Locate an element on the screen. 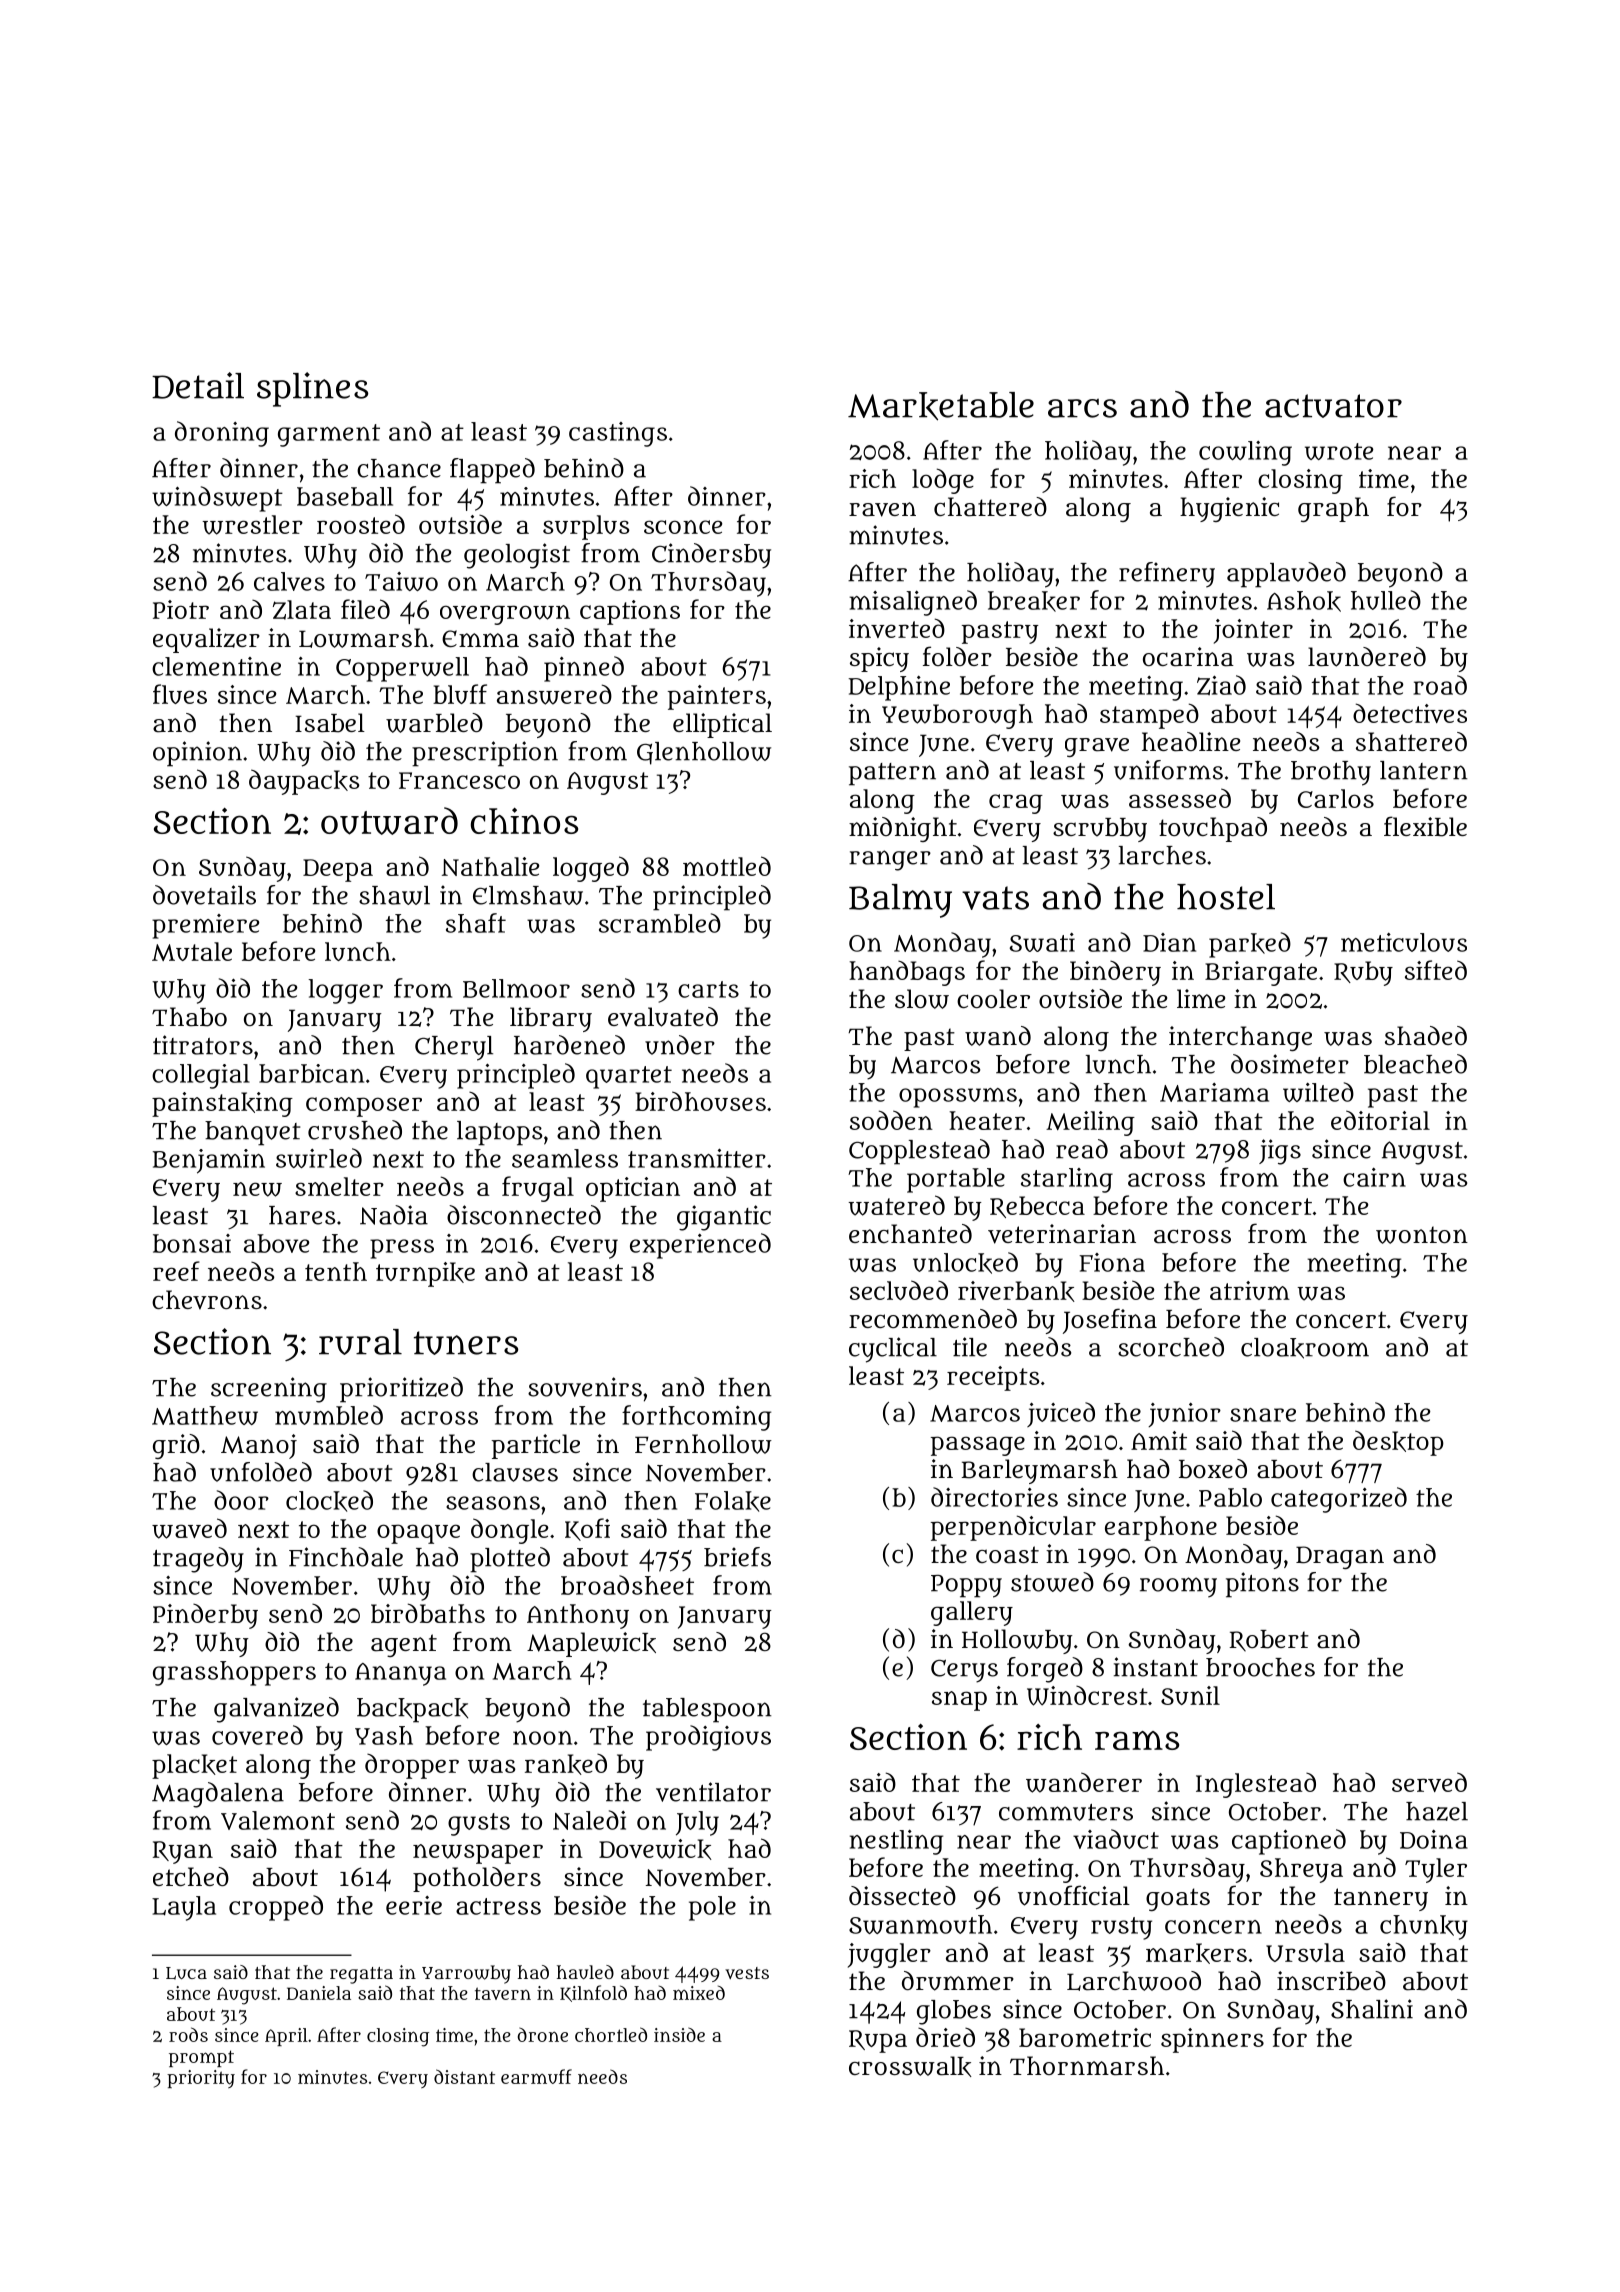  arcs is located at coordinates (1082, 408).
